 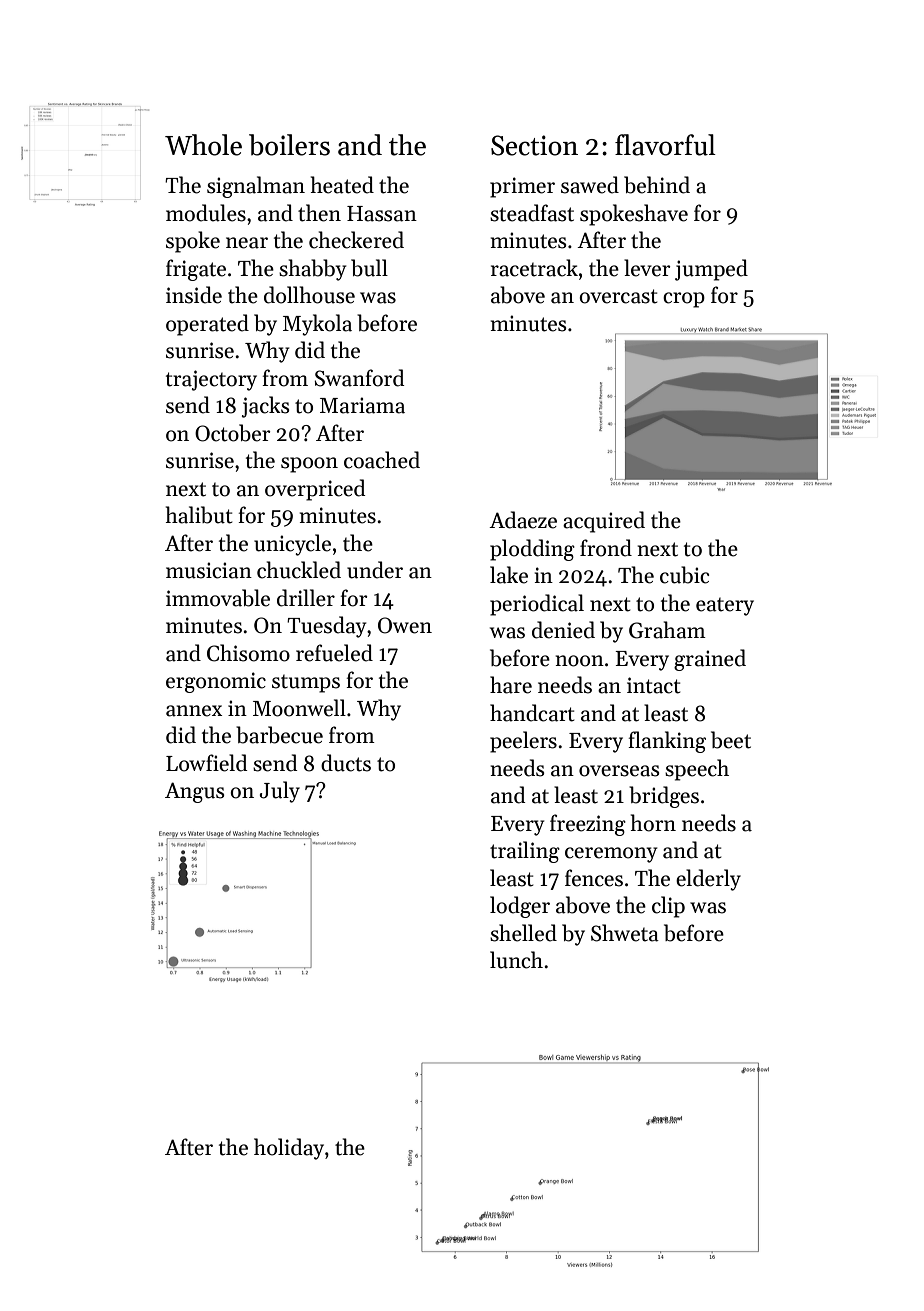 What do you see at coordinates (523, 520) in the screenshot?
I see `Adaeze` at bounding box center [523, 520].
